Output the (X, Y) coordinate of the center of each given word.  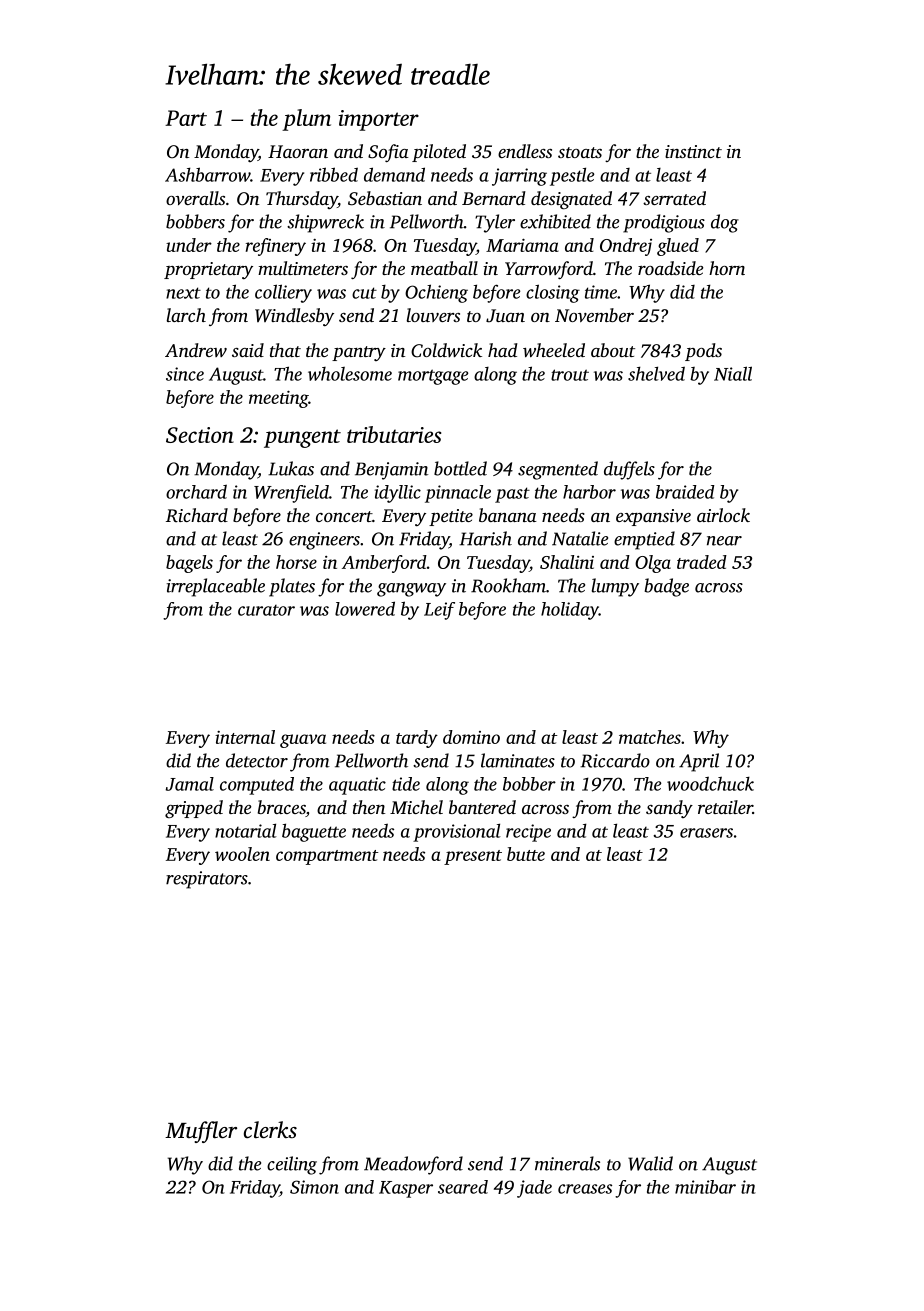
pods (703, 352)
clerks (270, 1130)
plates (292, 587)
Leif (439, 611)
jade (534, 1189)
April (699, 762)
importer (378, 120)
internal (245, 737)
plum (306, 120)
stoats (580, 152)
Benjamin (391, 471)
